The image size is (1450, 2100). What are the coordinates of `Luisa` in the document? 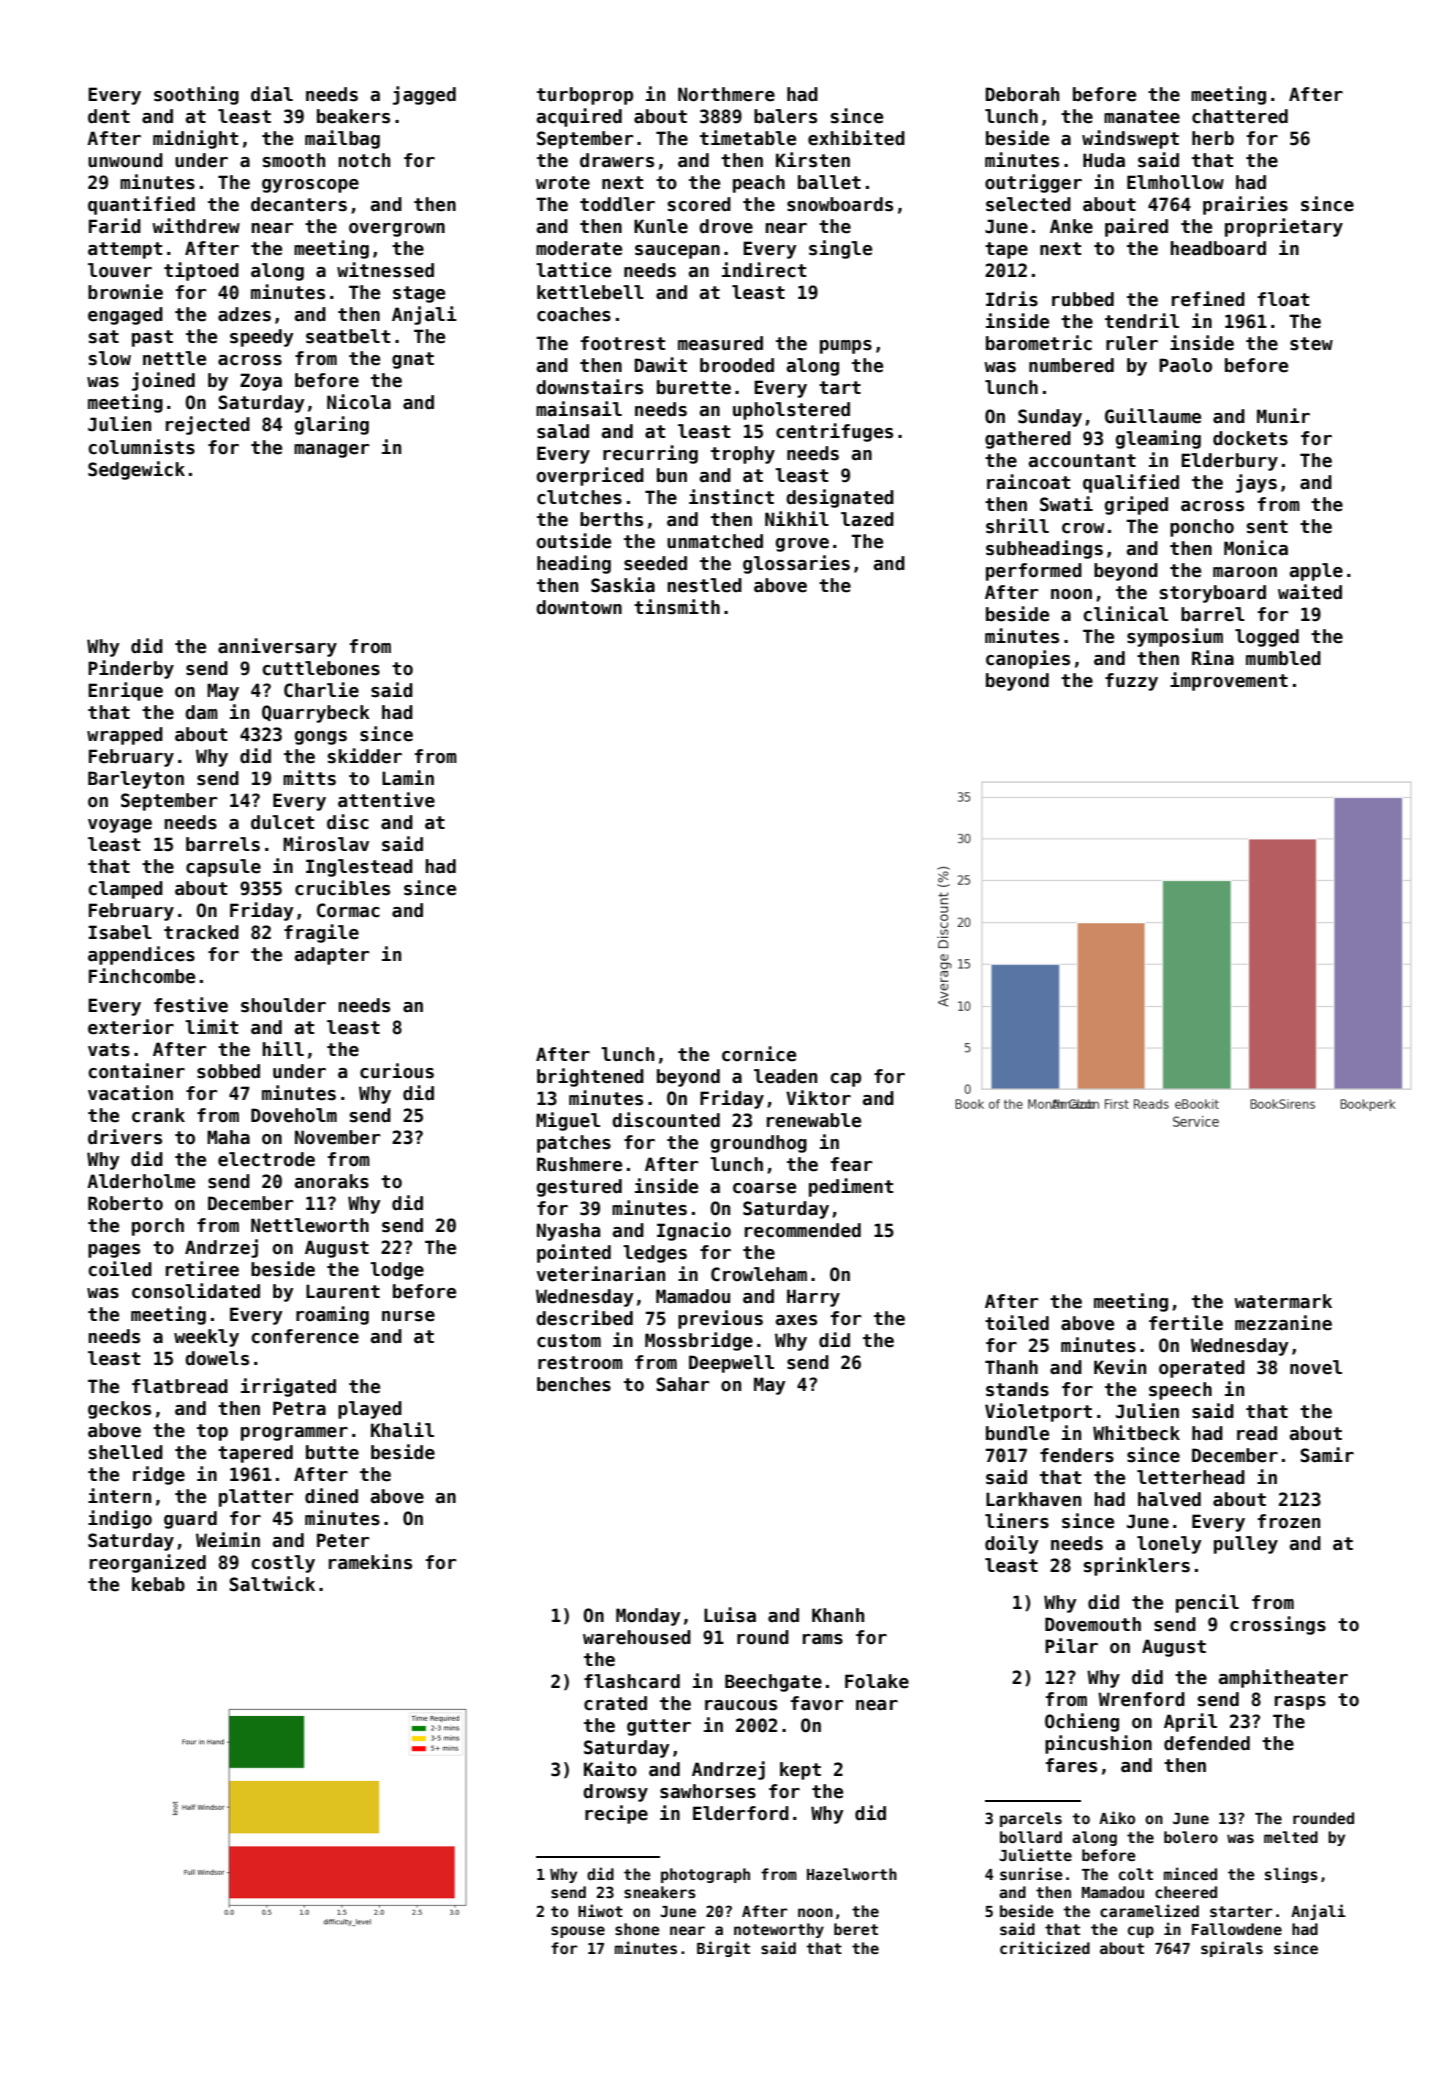 It's located at (730, 1615).
